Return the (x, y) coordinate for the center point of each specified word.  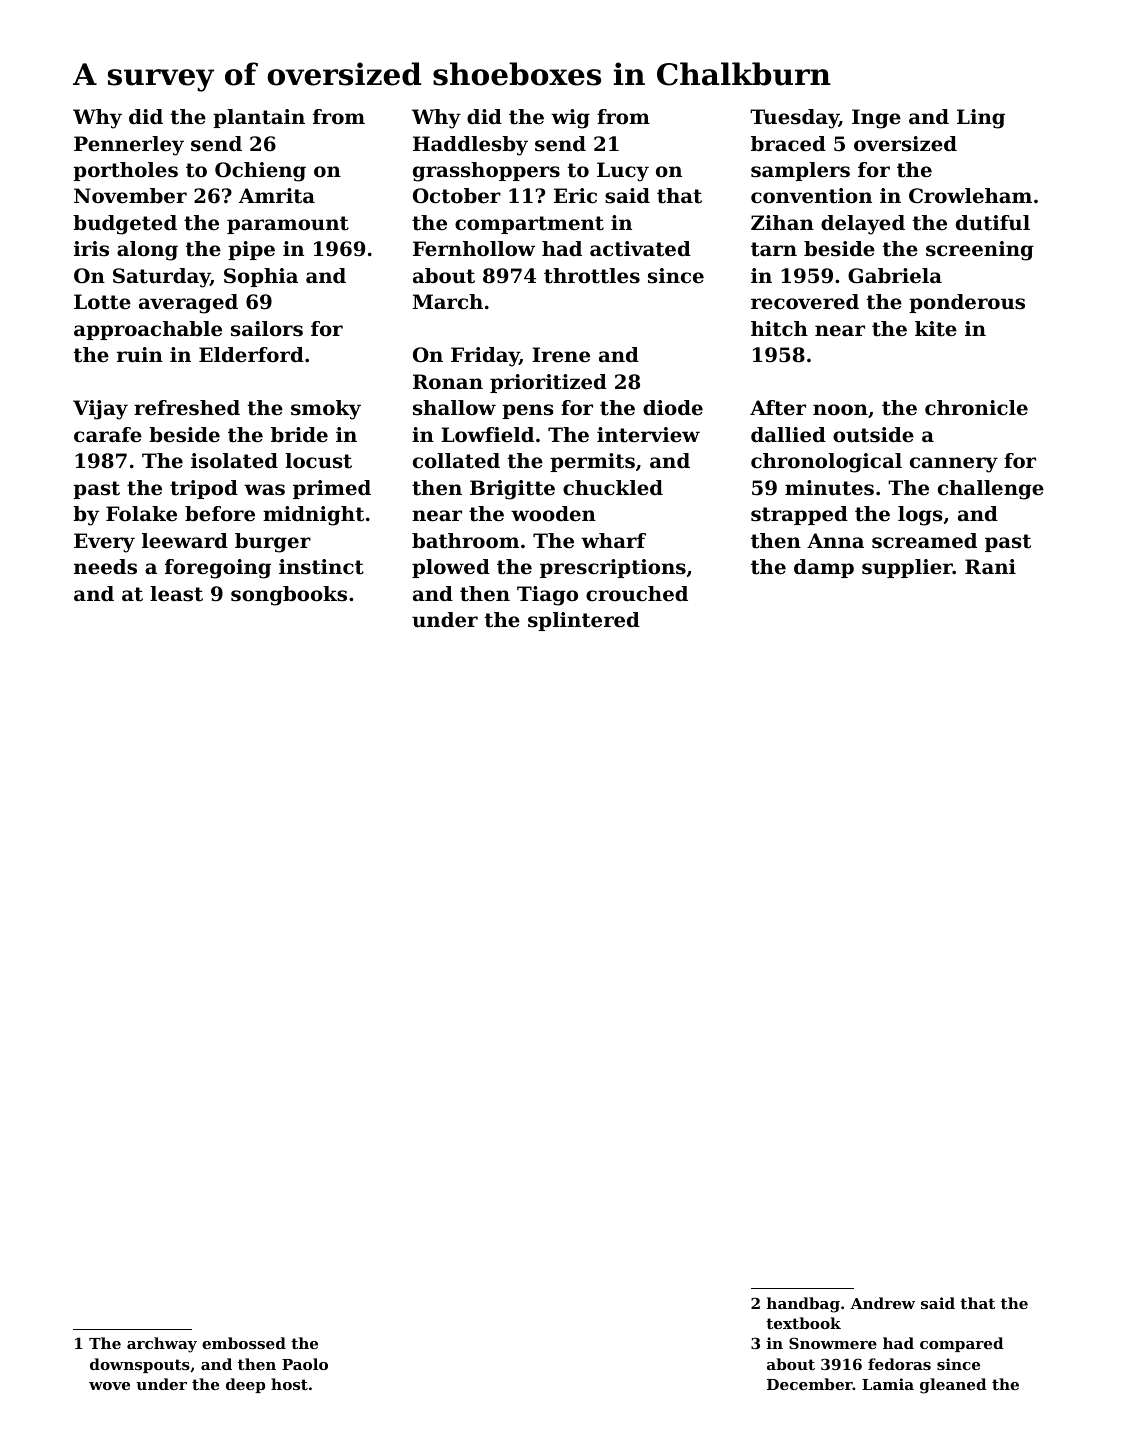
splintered (584, 621)
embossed (244, 1343)
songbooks (289, 596)
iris (91, 249)
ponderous (967, 303)
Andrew (882, 1303)
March (448, 302)
